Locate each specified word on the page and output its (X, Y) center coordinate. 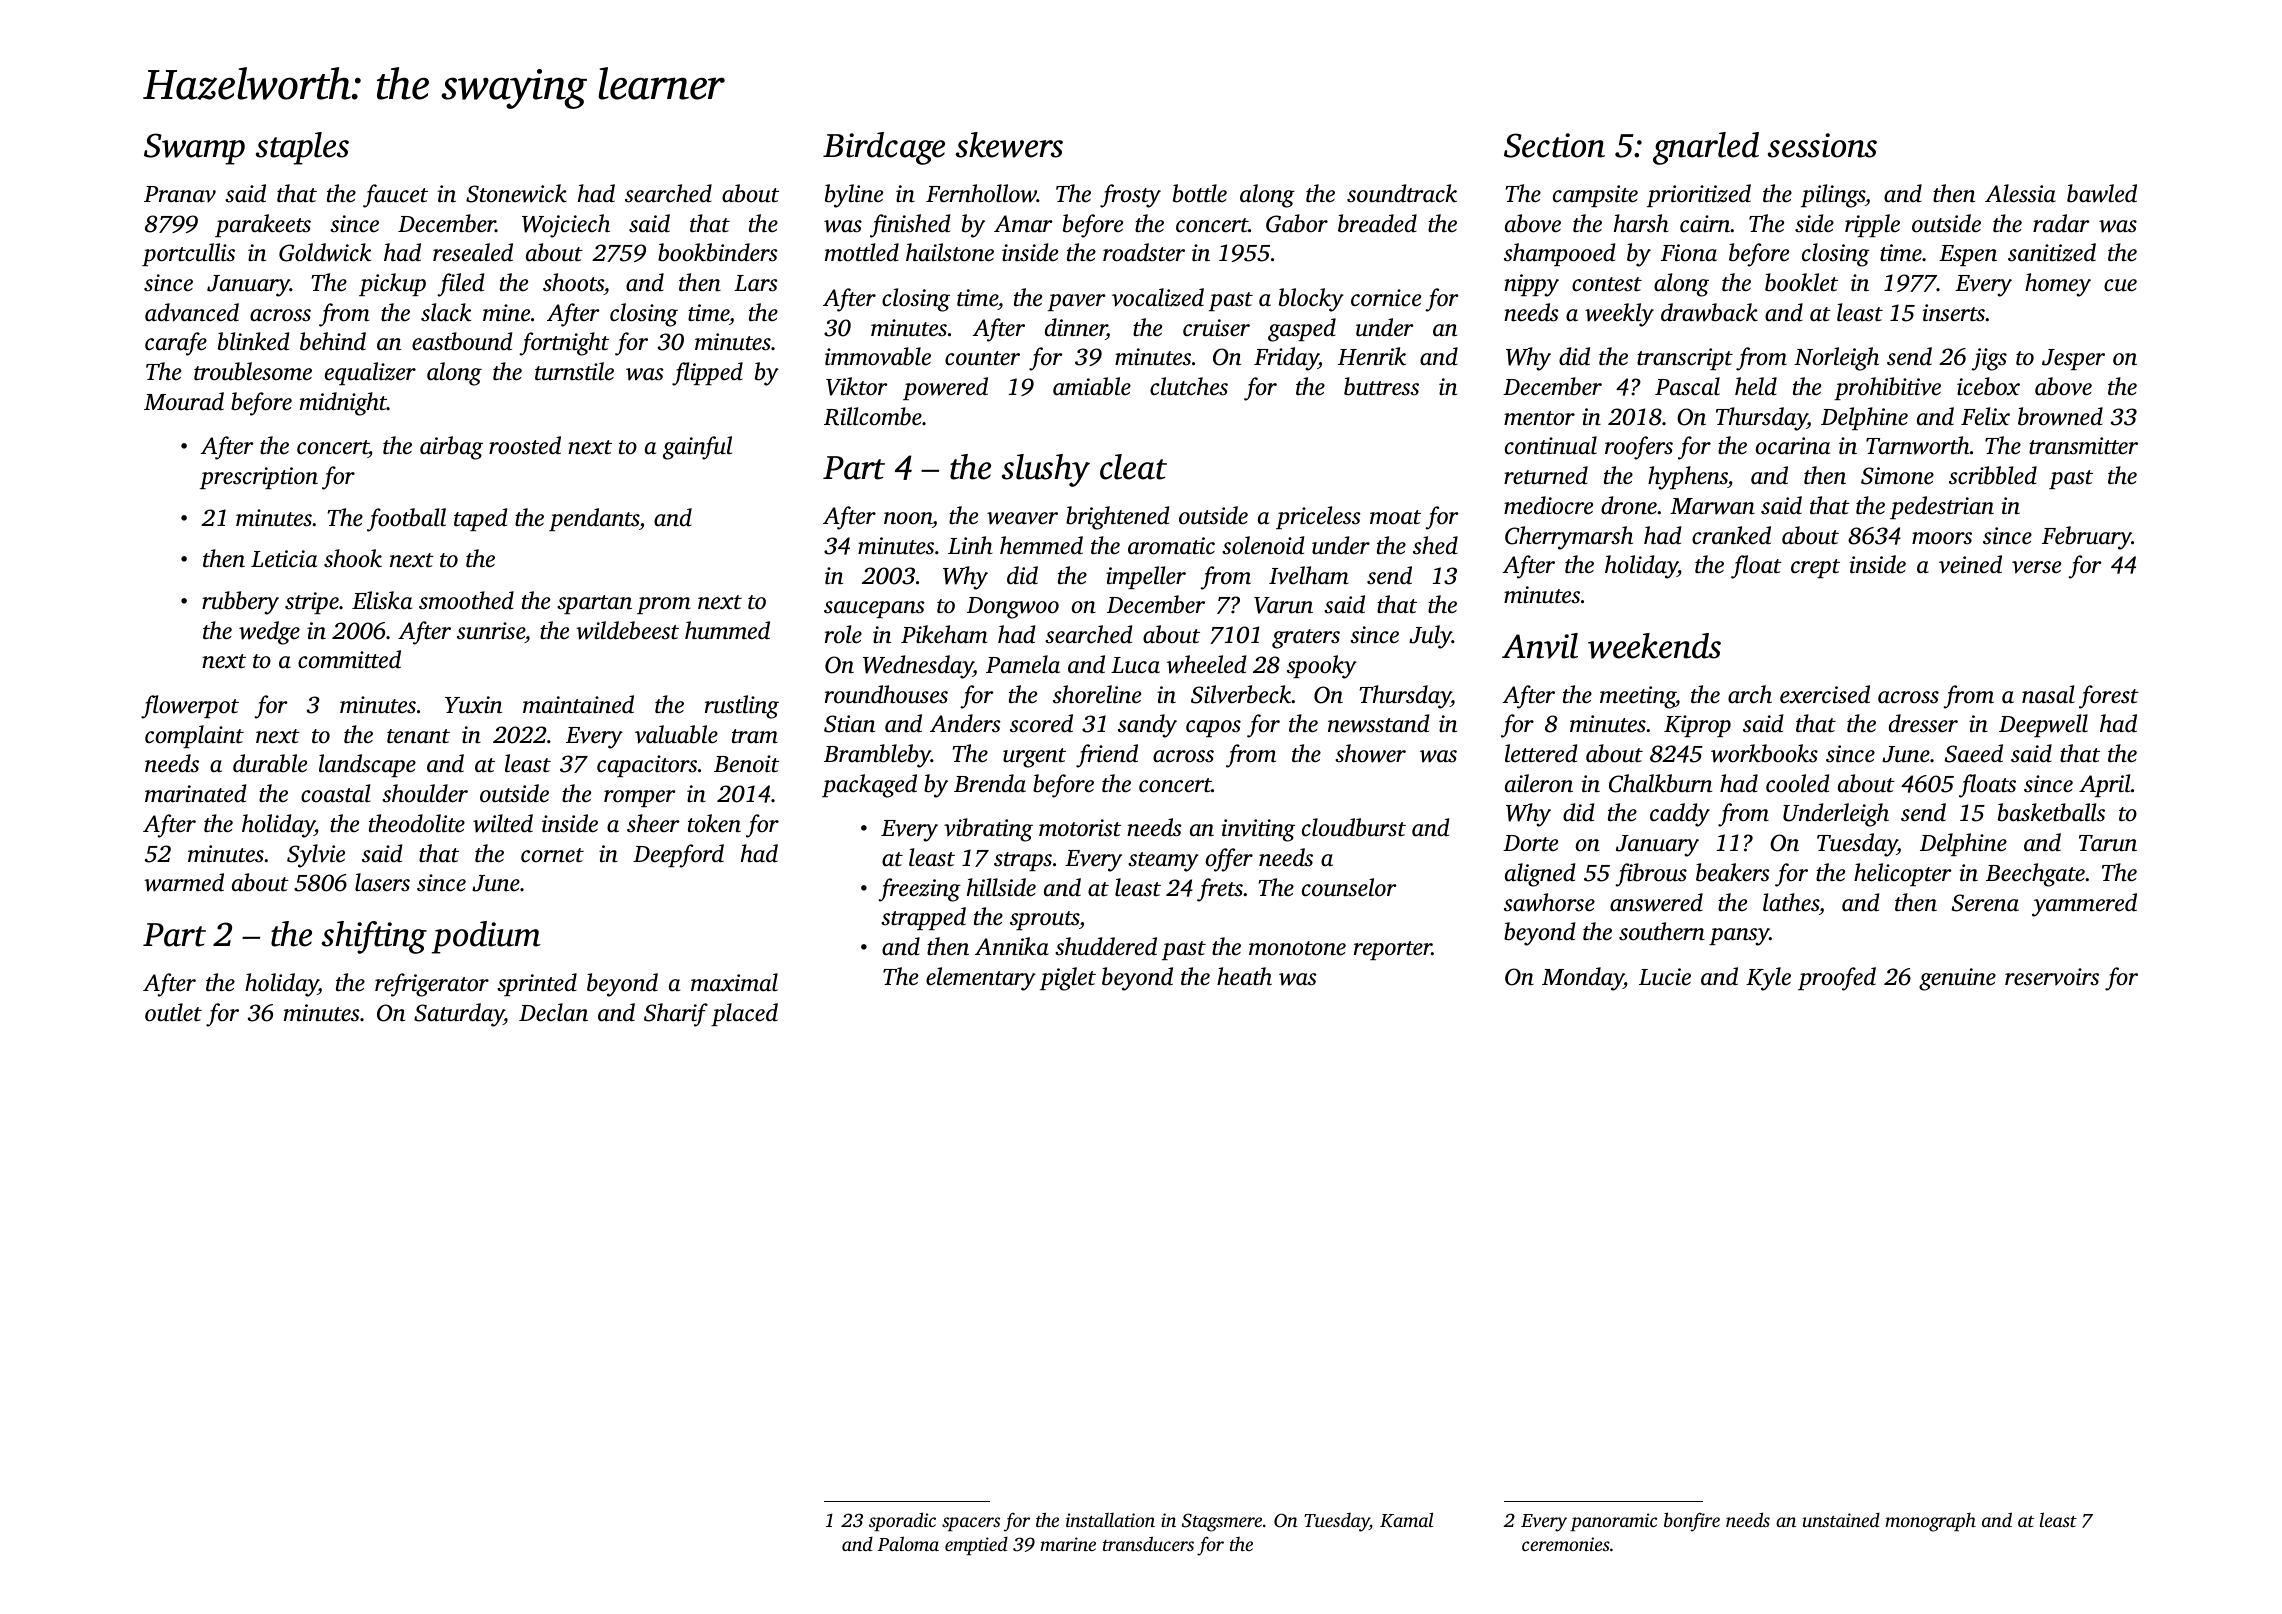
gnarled (1706, 148)
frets (1220, 890)
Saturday (459, 1015)
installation (1110, 1520)
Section (1554, 145)
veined (1970, 564)
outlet (173, 1012)
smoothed (466, 600)
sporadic (902, 1521)
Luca (1135, 665)
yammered (2084, 905)
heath (1244, 976)
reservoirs (2052, 977)
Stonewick (516, 193)
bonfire (1692, 1522)
